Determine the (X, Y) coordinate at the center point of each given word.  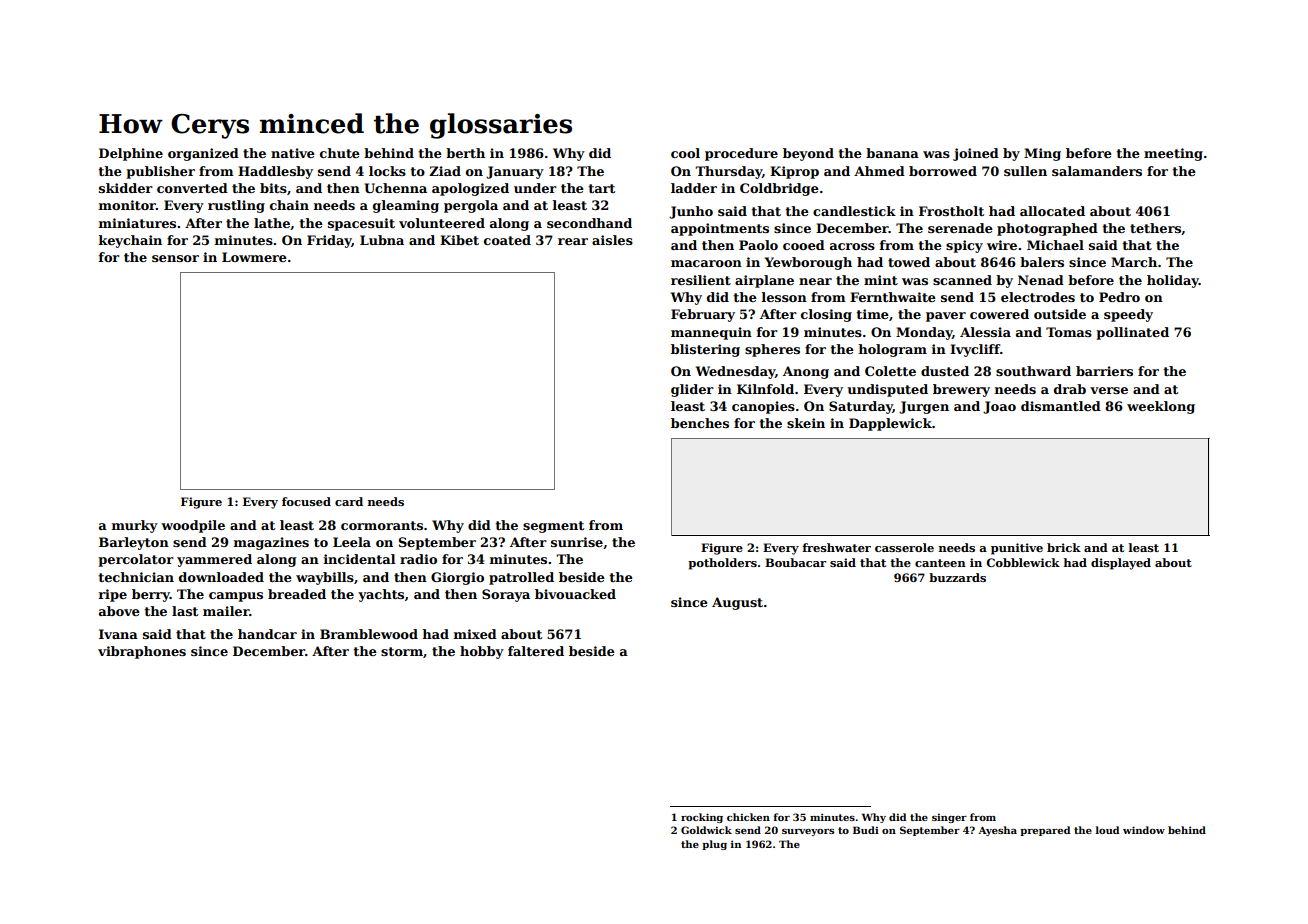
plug (714, 845)
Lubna (382, 240)
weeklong (1161, 407)
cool (685, 153)
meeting (1173, 154)
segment (553, 527)
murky (135, 526)
